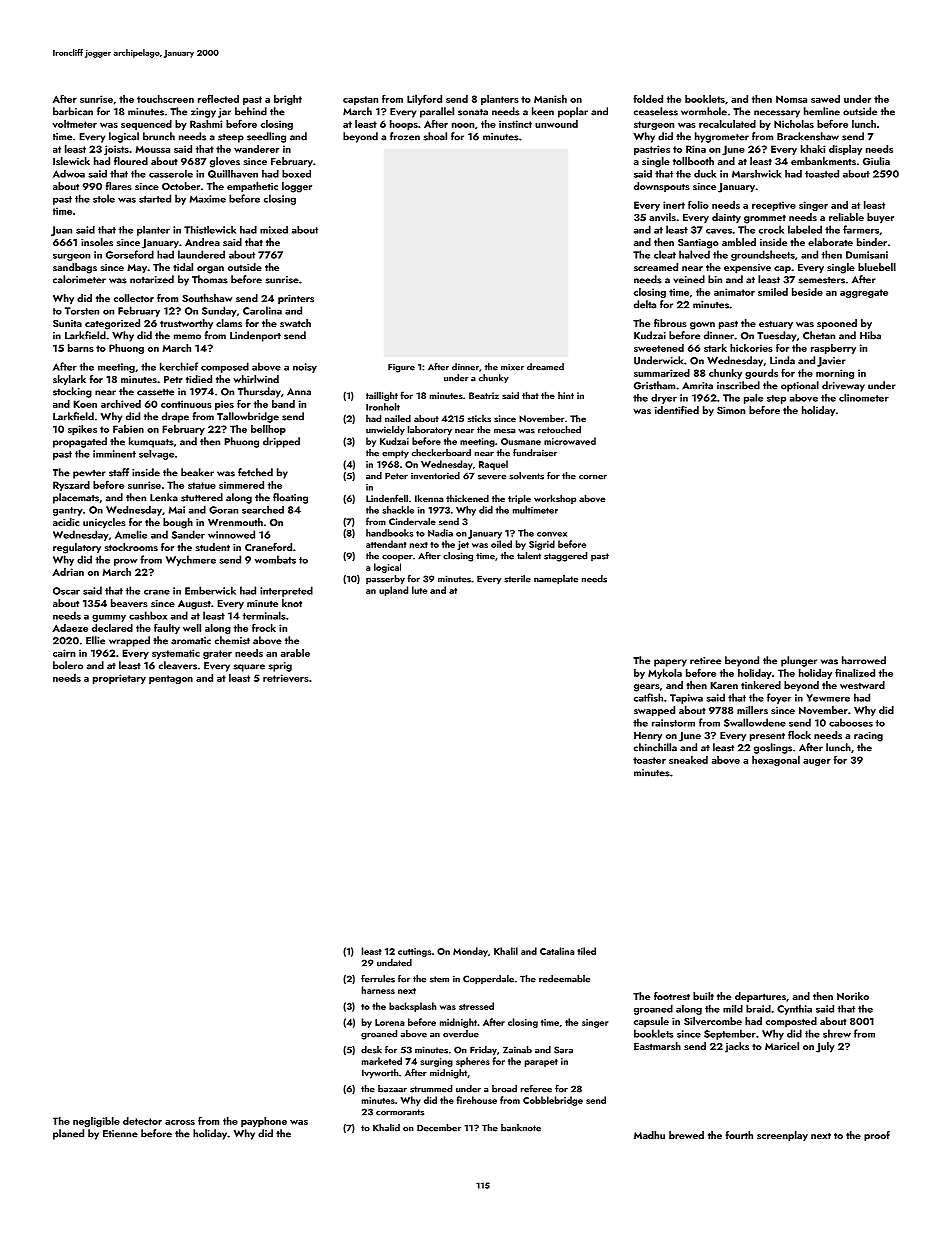 The image size is (952, 1233). What do you see at coordinates (165, 99) in the image?
I see `touchscreen` at bounding box center [165, 99].
